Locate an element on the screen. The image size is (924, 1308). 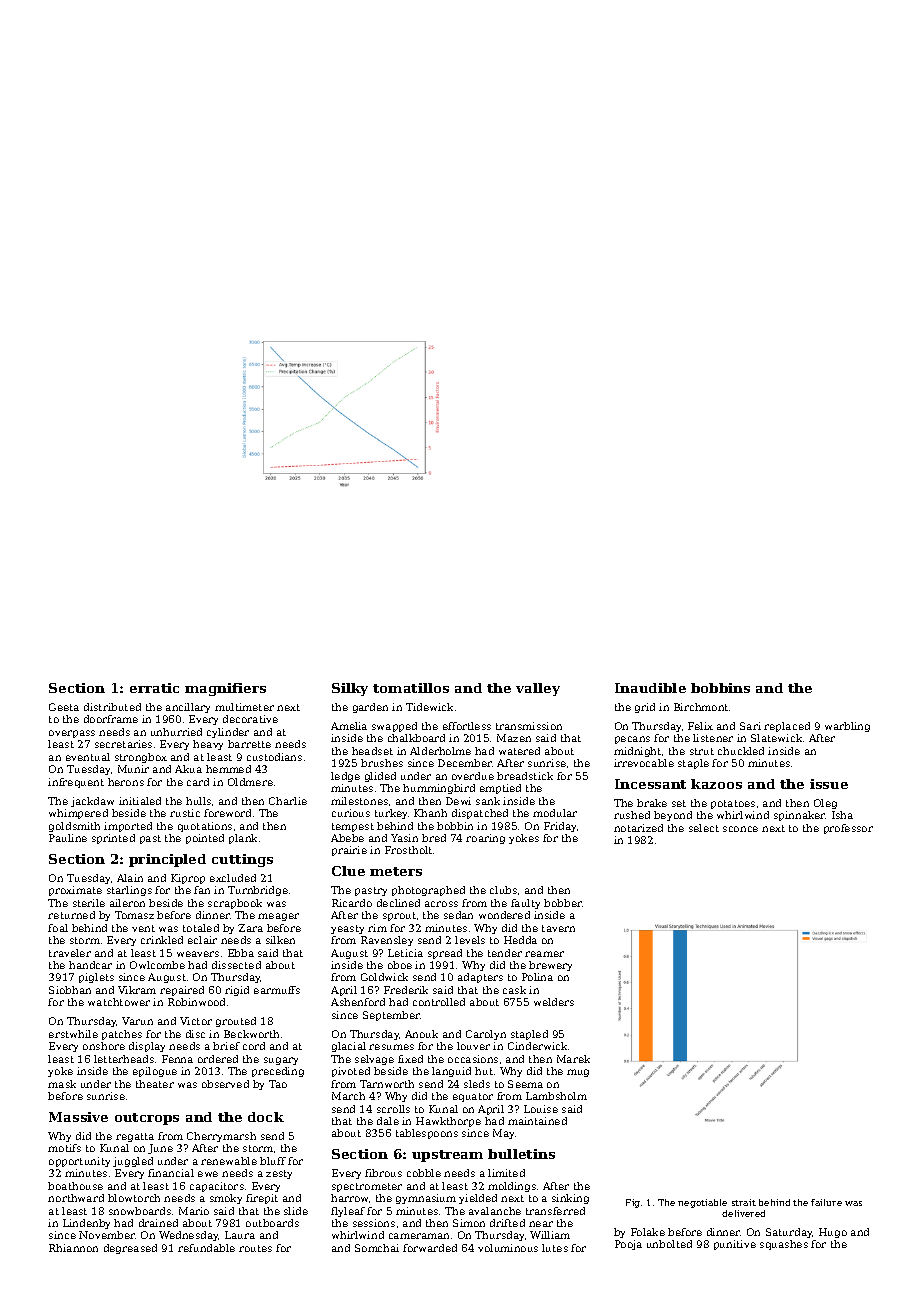
Hawkthorpe is located at coordinates (448, 1122).
